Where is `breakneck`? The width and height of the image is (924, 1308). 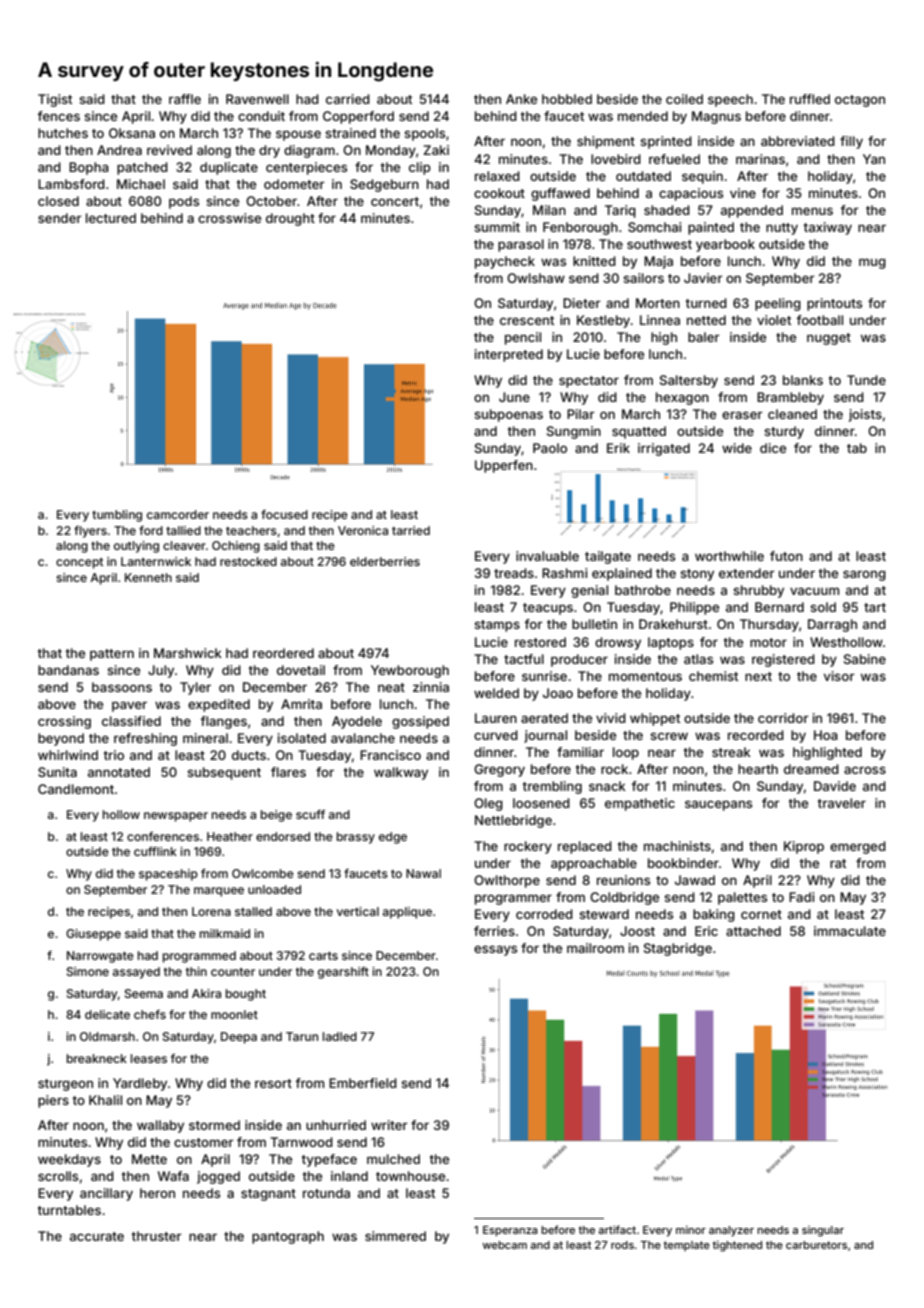
breakneck is located at coordinates (97, 1058).
